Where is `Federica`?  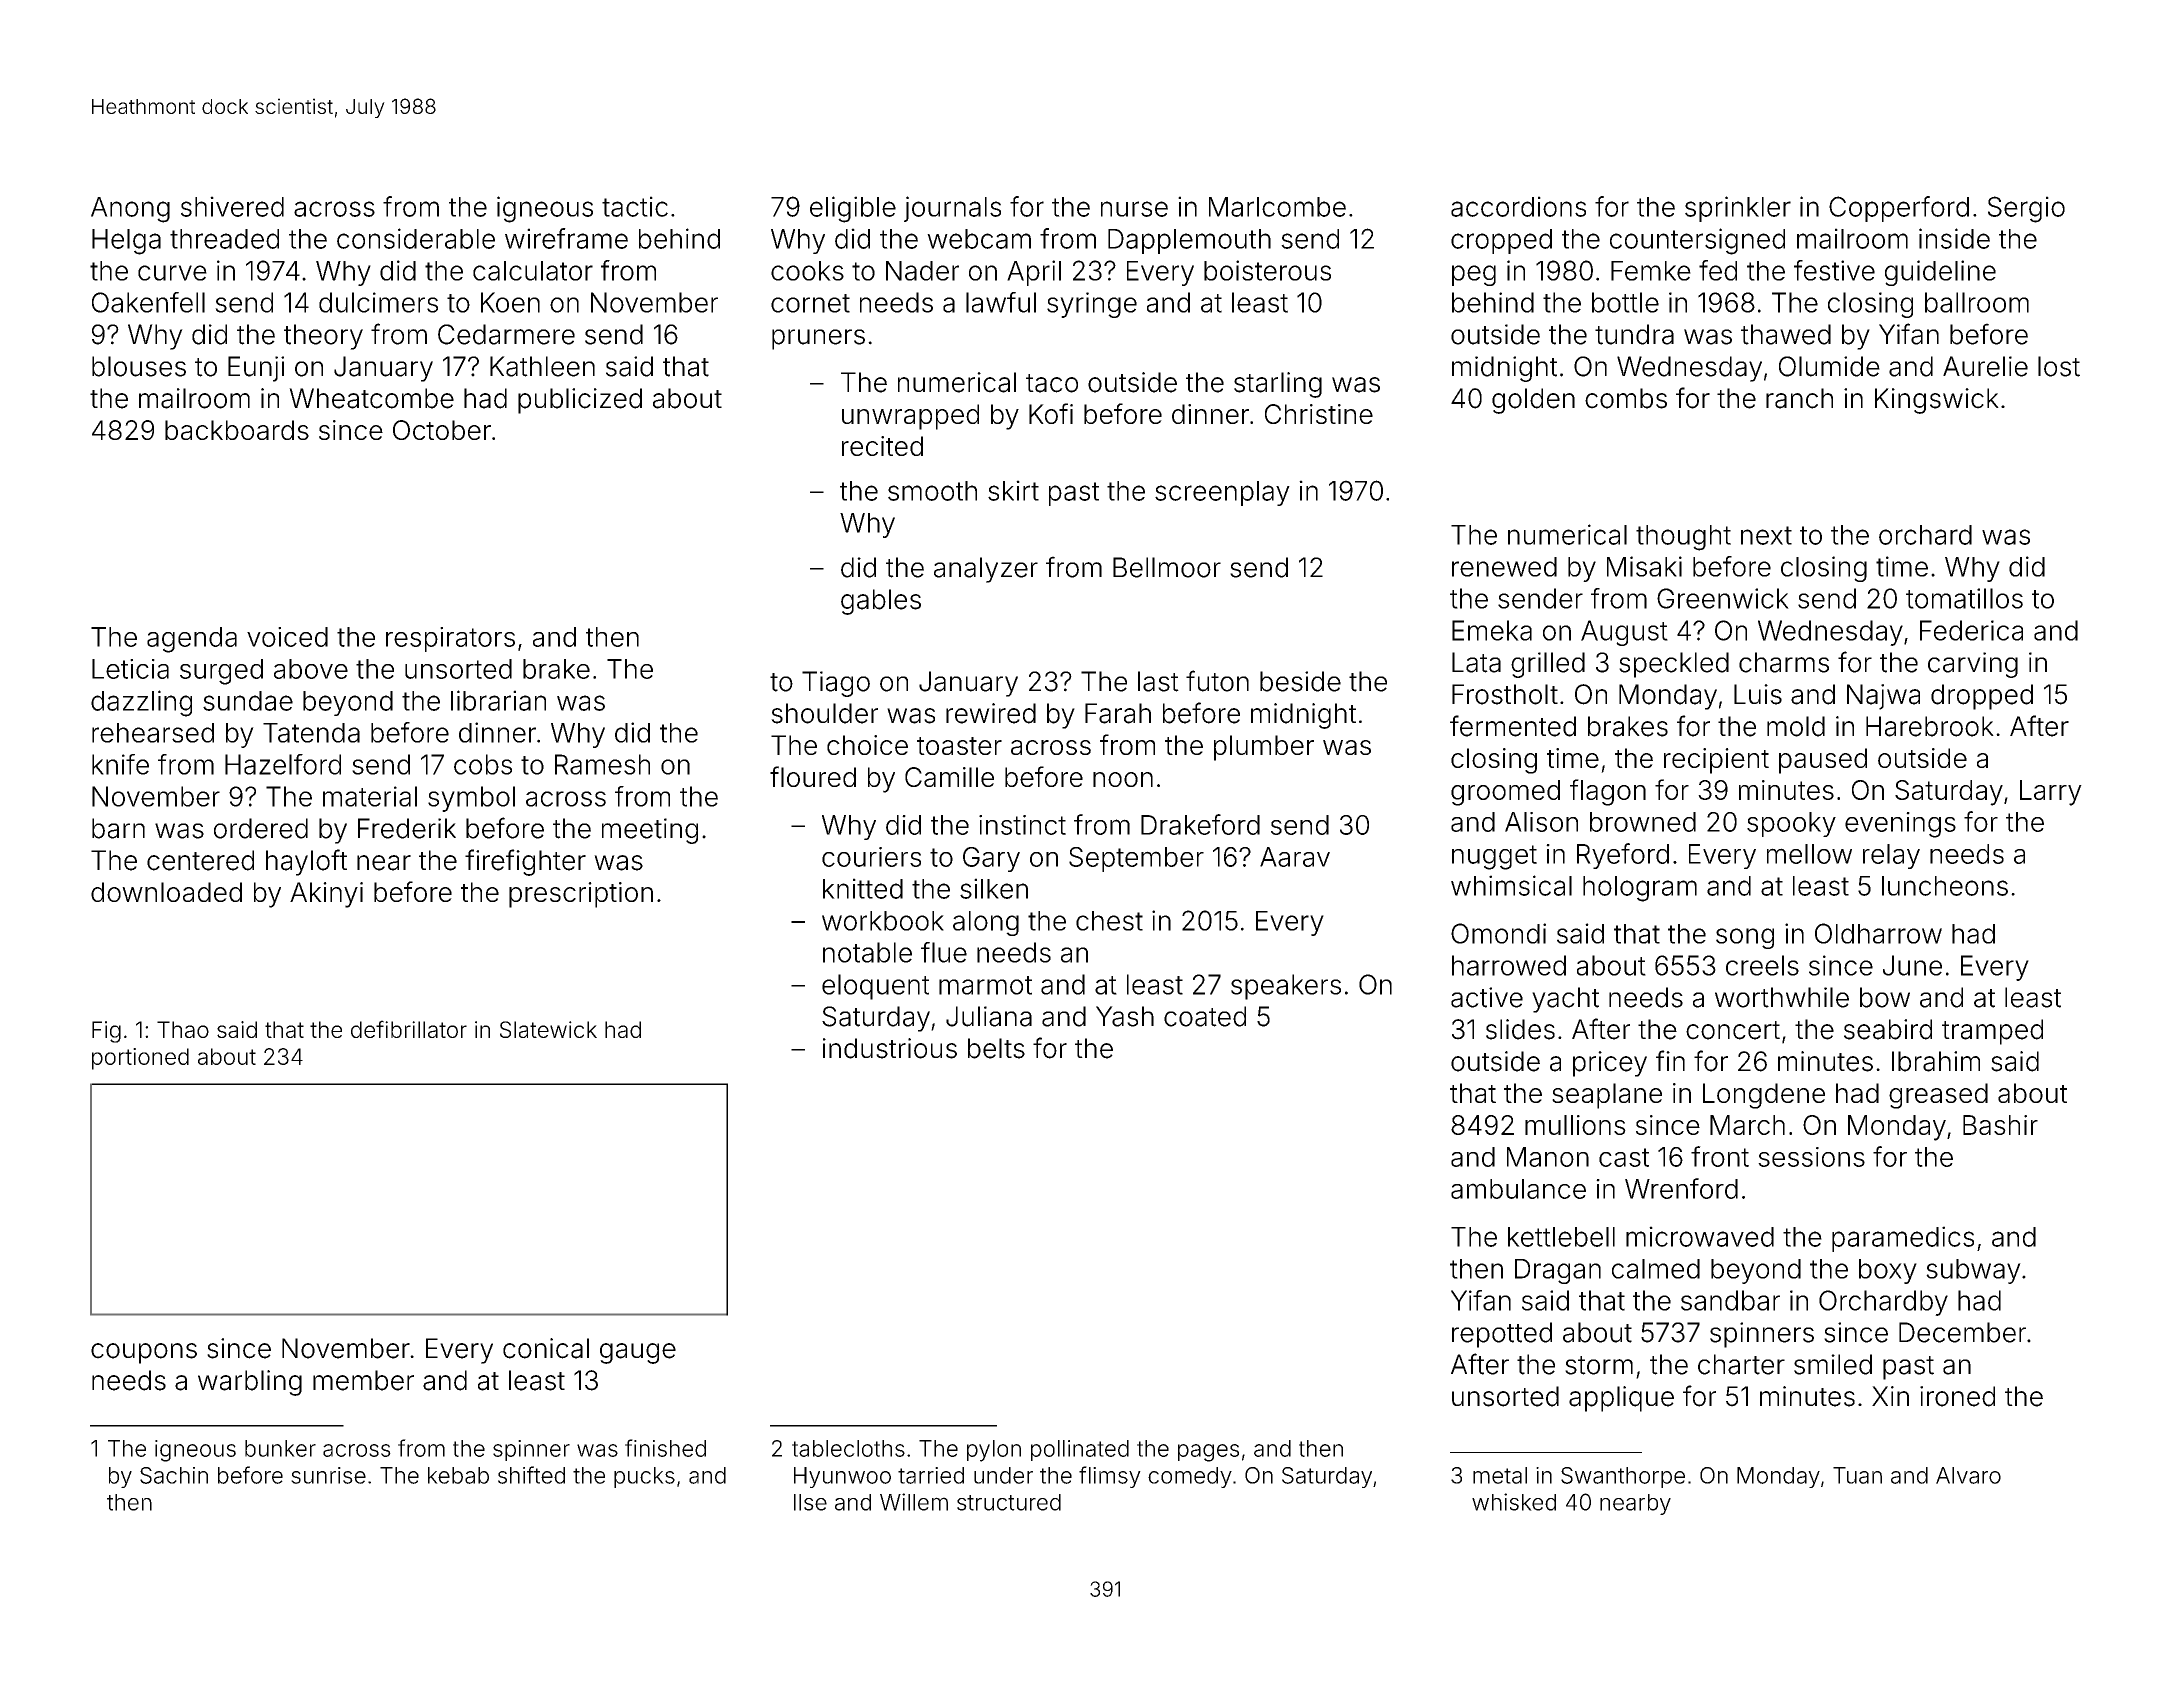 Federica is located at coordinates (1971, 630).
